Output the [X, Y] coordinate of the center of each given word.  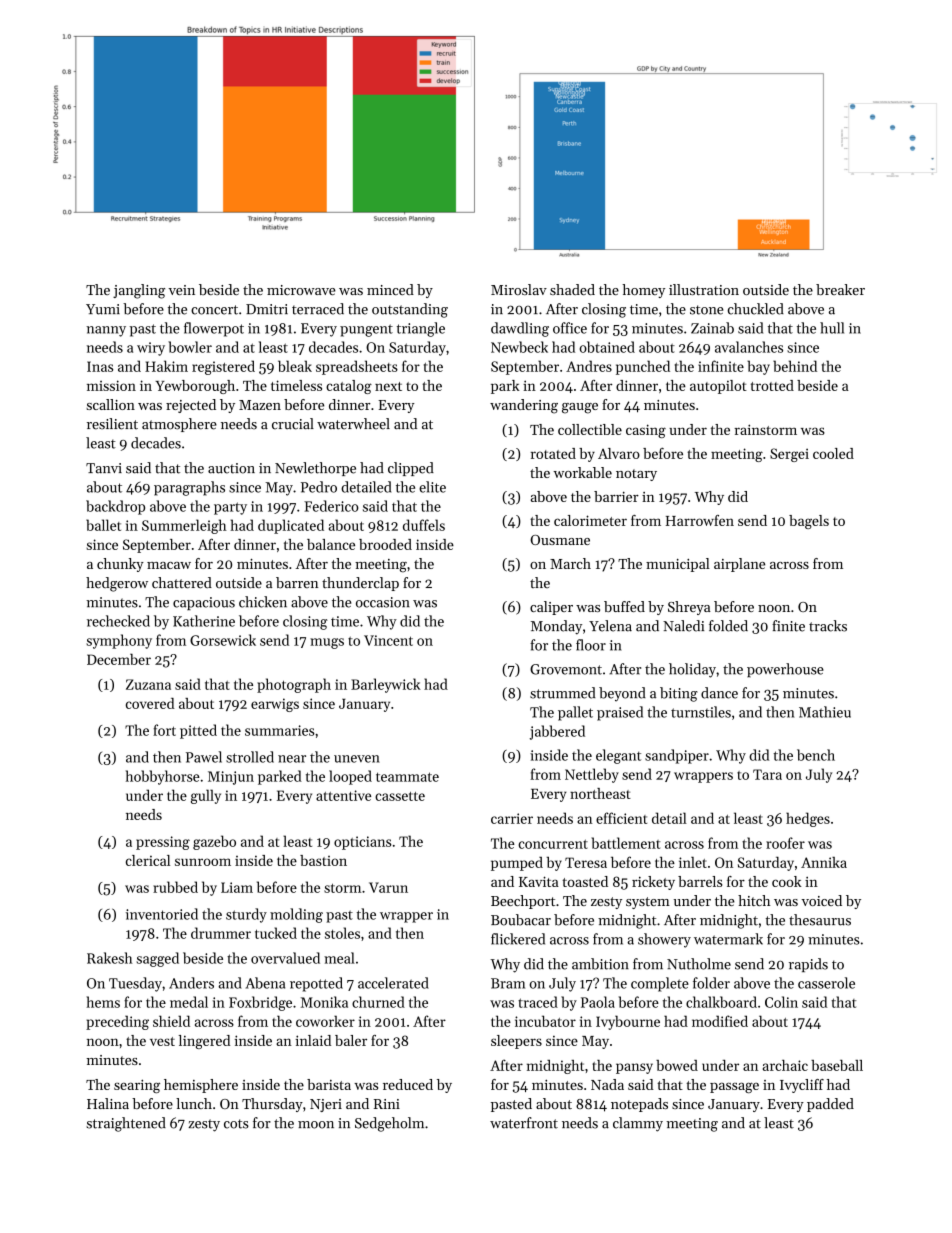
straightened [126, 1124]
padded [830, 1105]
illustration [704, 289]
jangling [139, 291]
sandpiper [677, 756]
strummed [563, 693]
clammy [638, 1124]
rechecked [118, 621]
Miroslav [519, 289]
